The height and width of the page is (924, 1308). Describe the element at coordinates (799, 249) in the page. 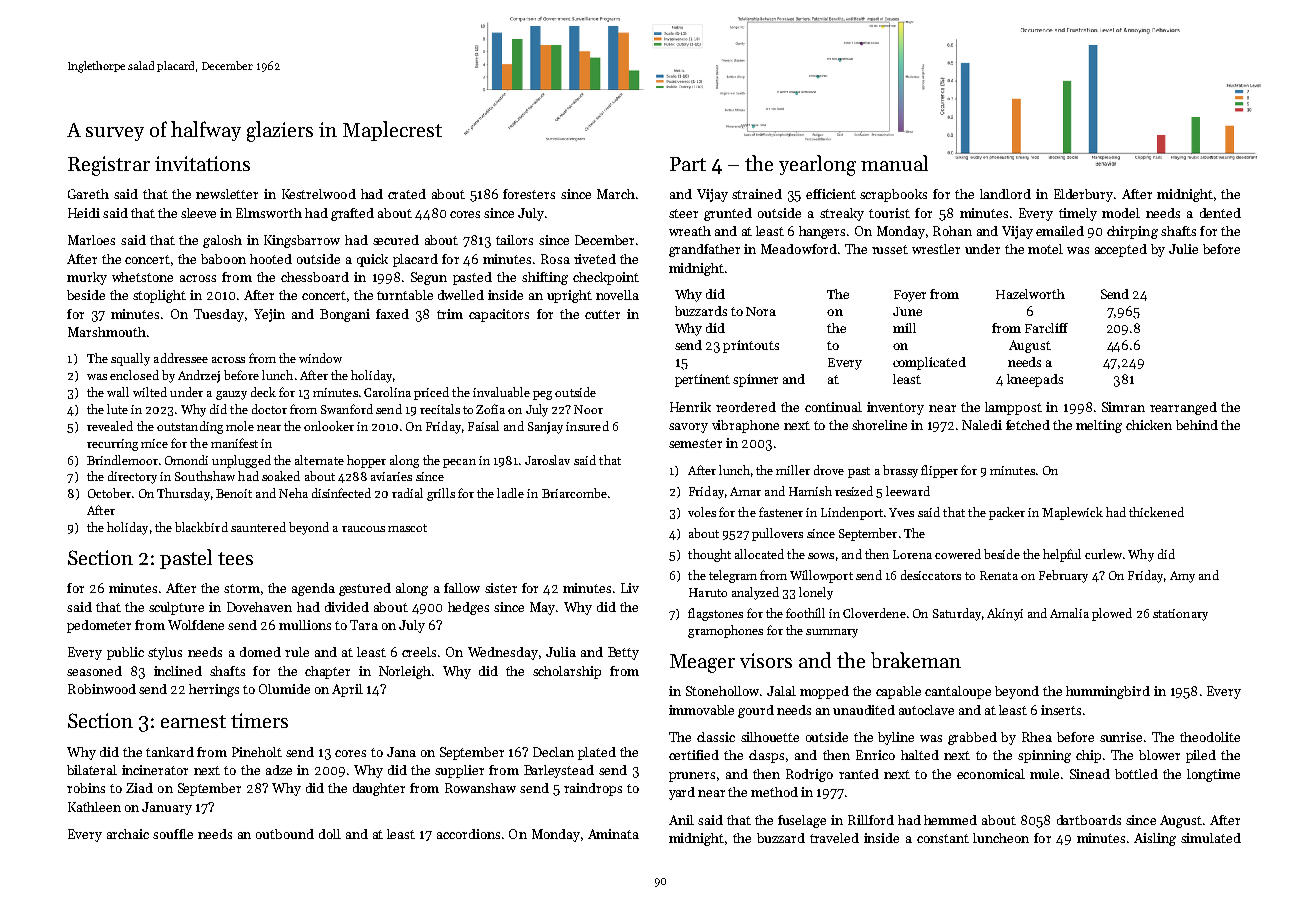

I see `Meadowford` at that location.
